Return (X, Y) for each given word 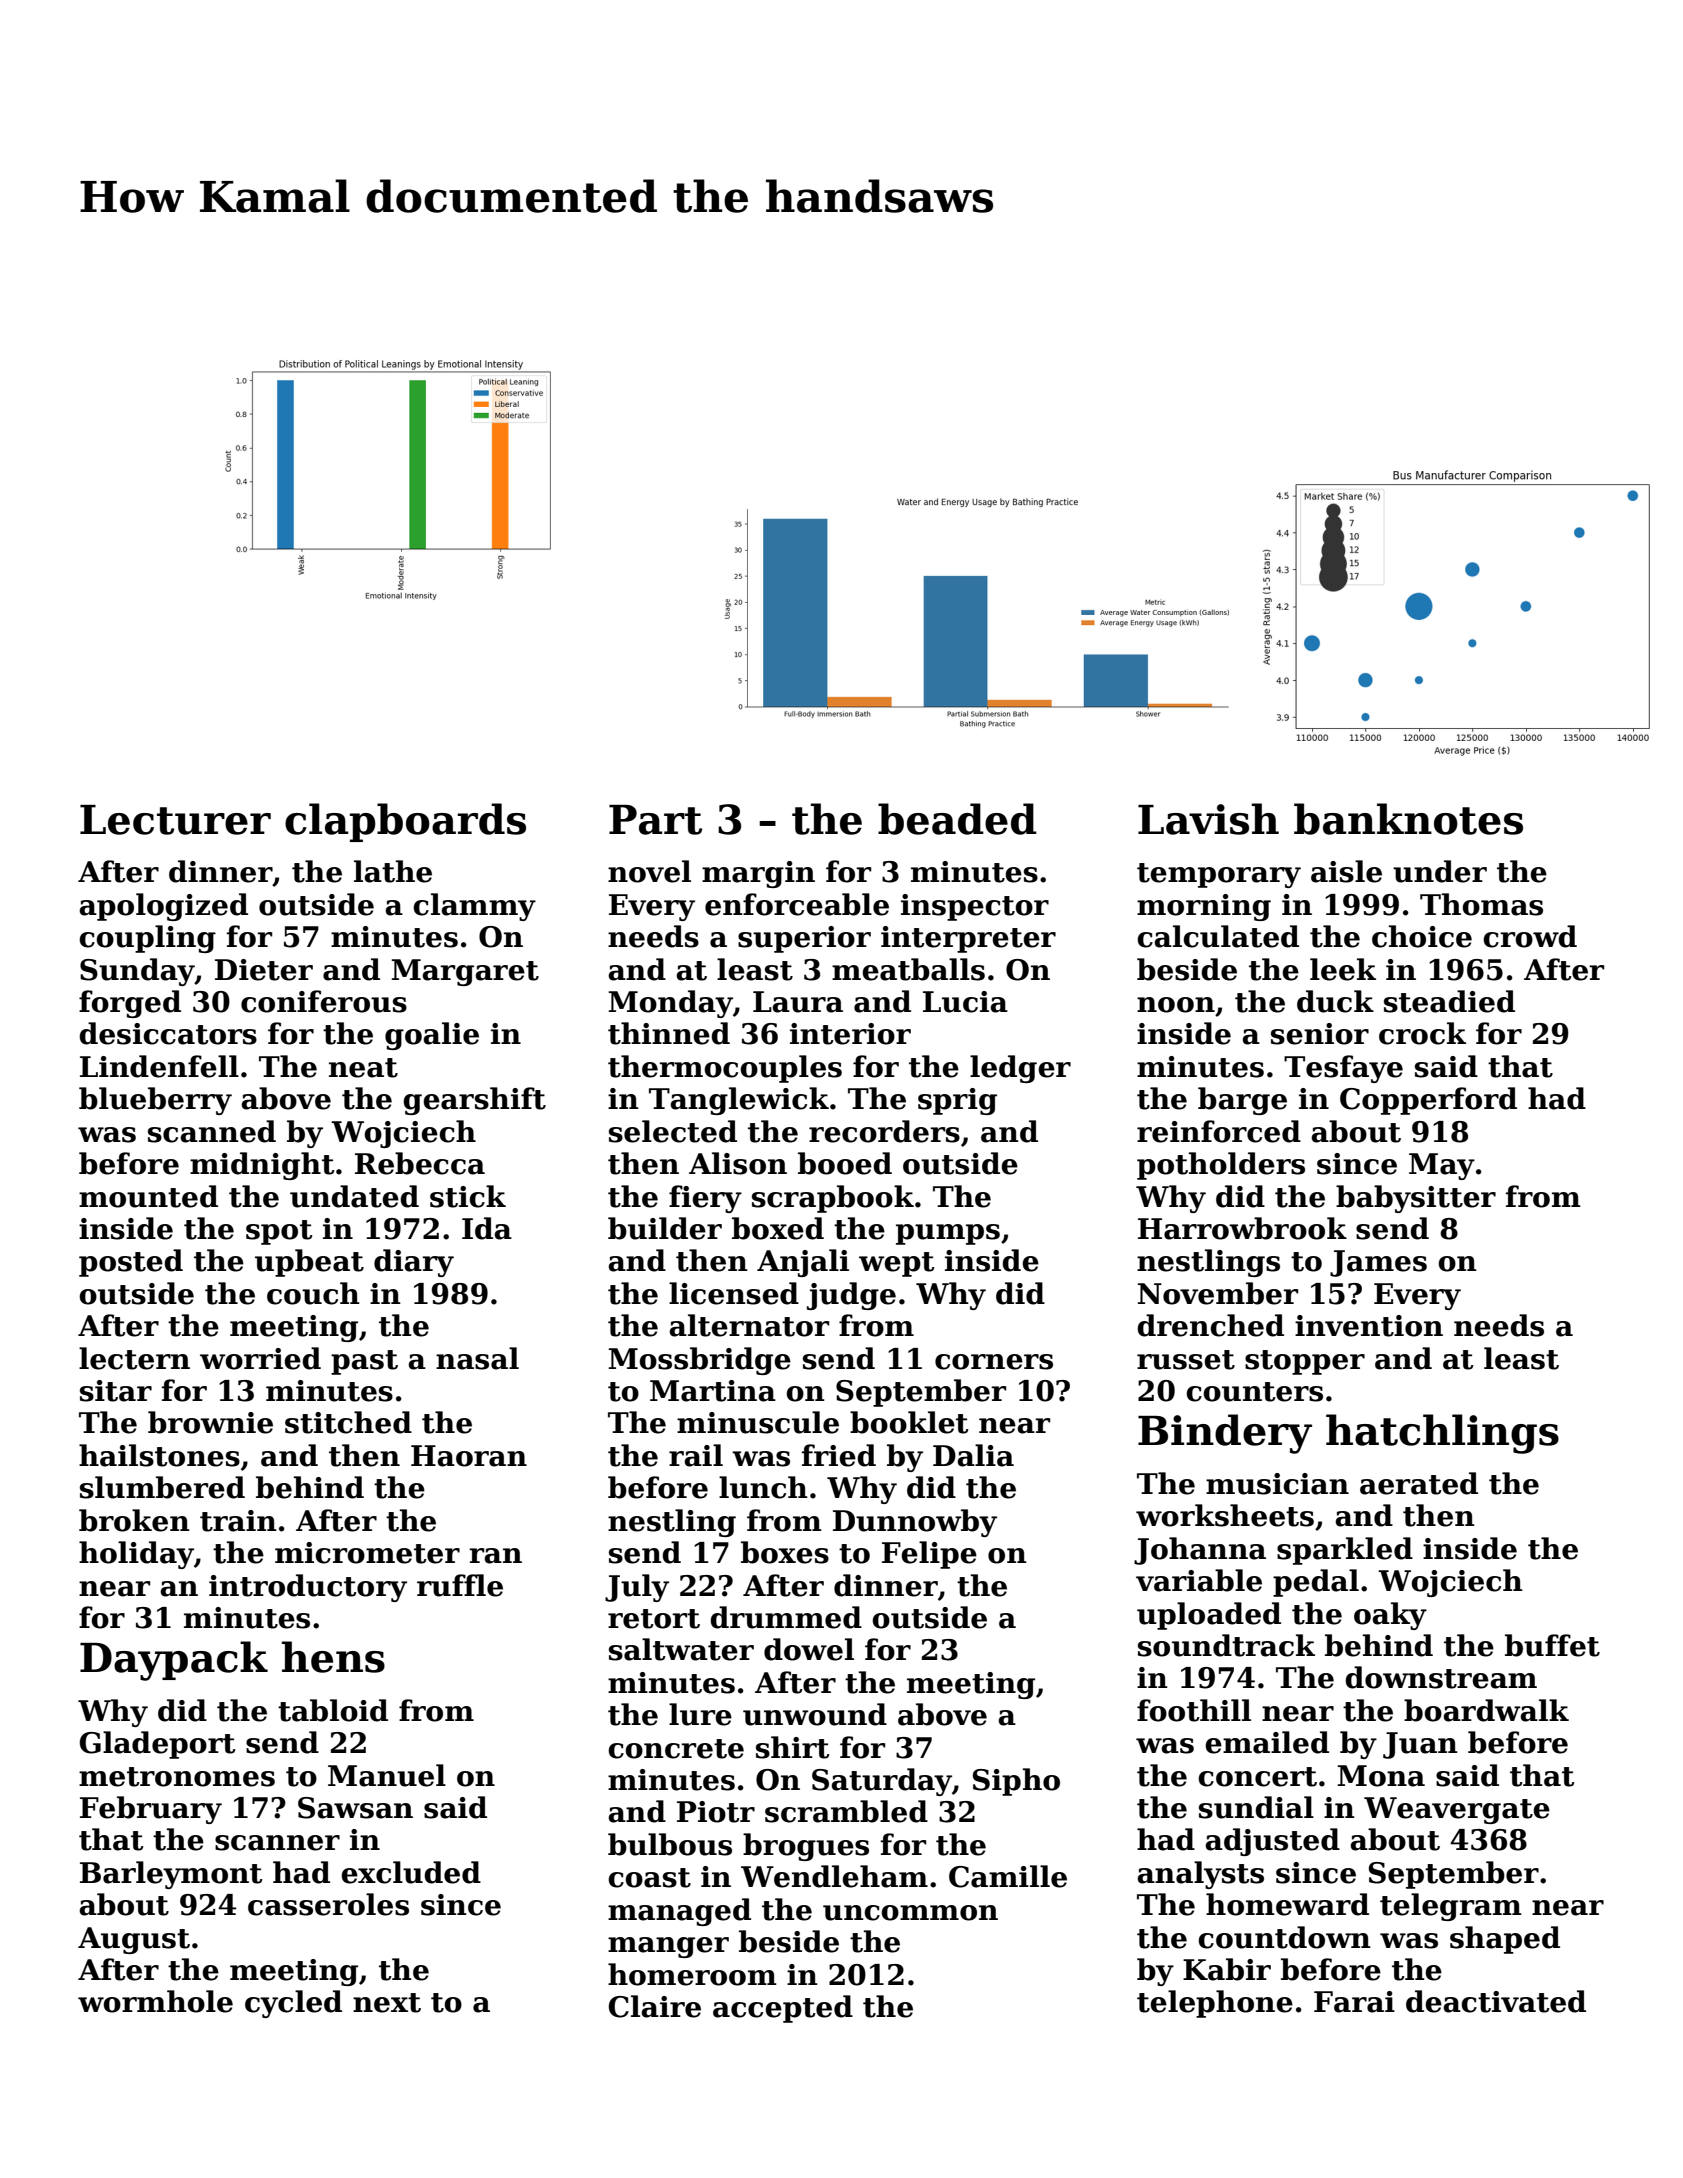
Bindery (1225, 1434)
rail (696, 1455)
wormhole (155, 2001)
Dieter (264, 970)
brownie (210, 1422)
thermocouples (725, 1069)
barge (1242, 1101)
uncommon (910, 1913)
